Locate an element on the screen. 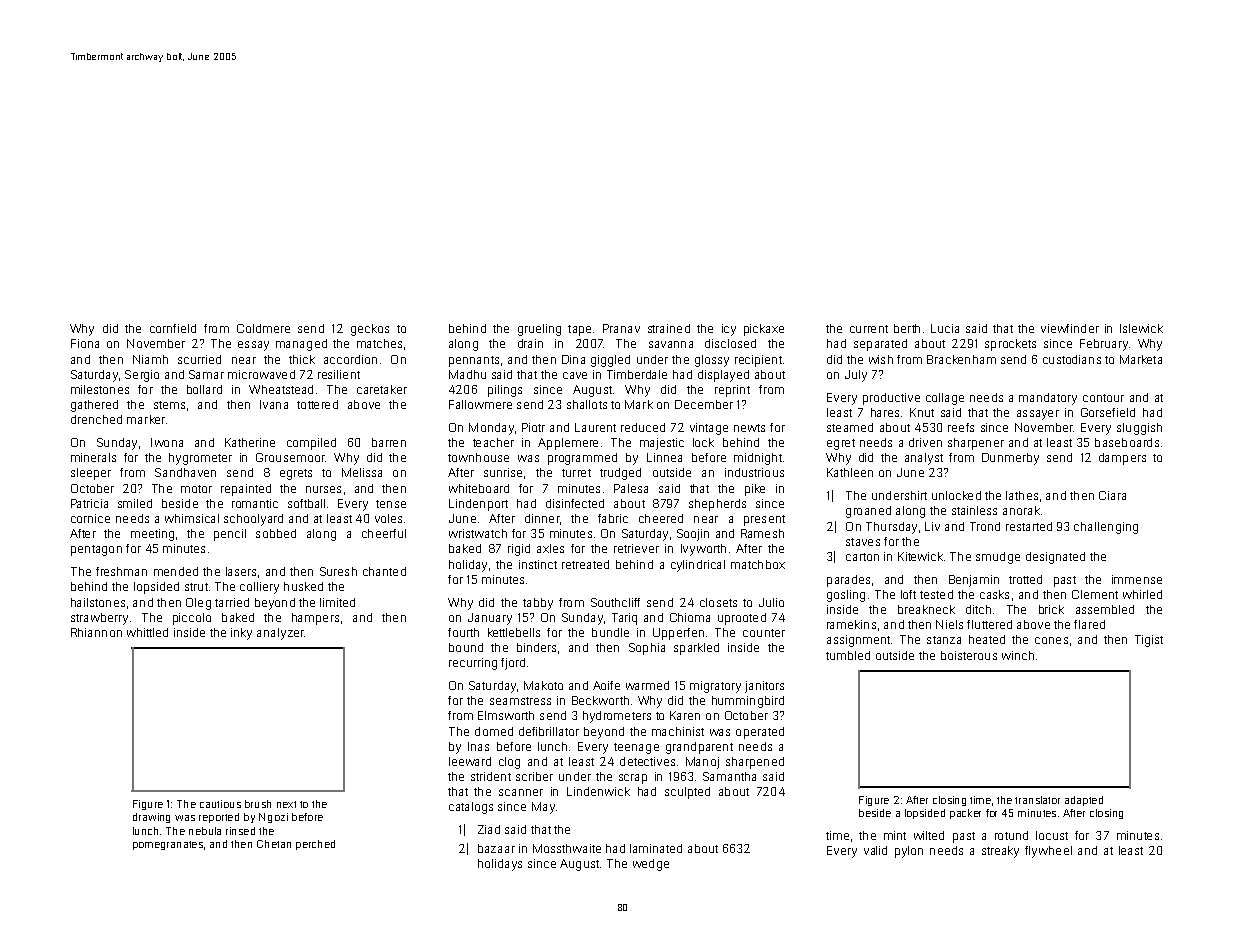 This screenshot has width=1233, height=952. trudged is located at coordinates (620, 474).
